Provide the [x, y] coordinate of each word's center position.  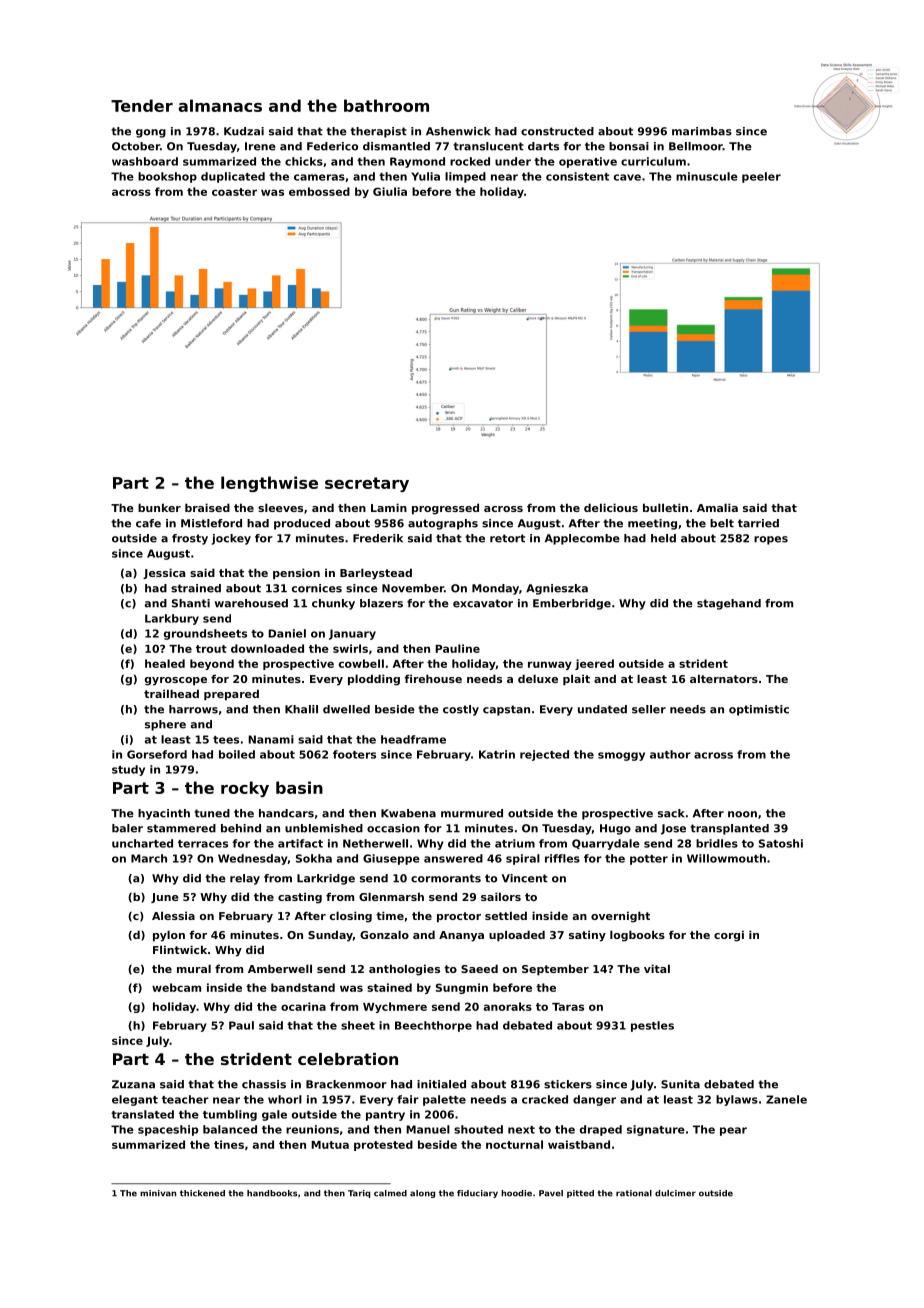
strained [196, 588]
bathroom [386, 105]
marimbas [702, 131]
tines [229, 1144]
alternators [724, 678]
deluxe [538, 678]
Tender [142, 105]
